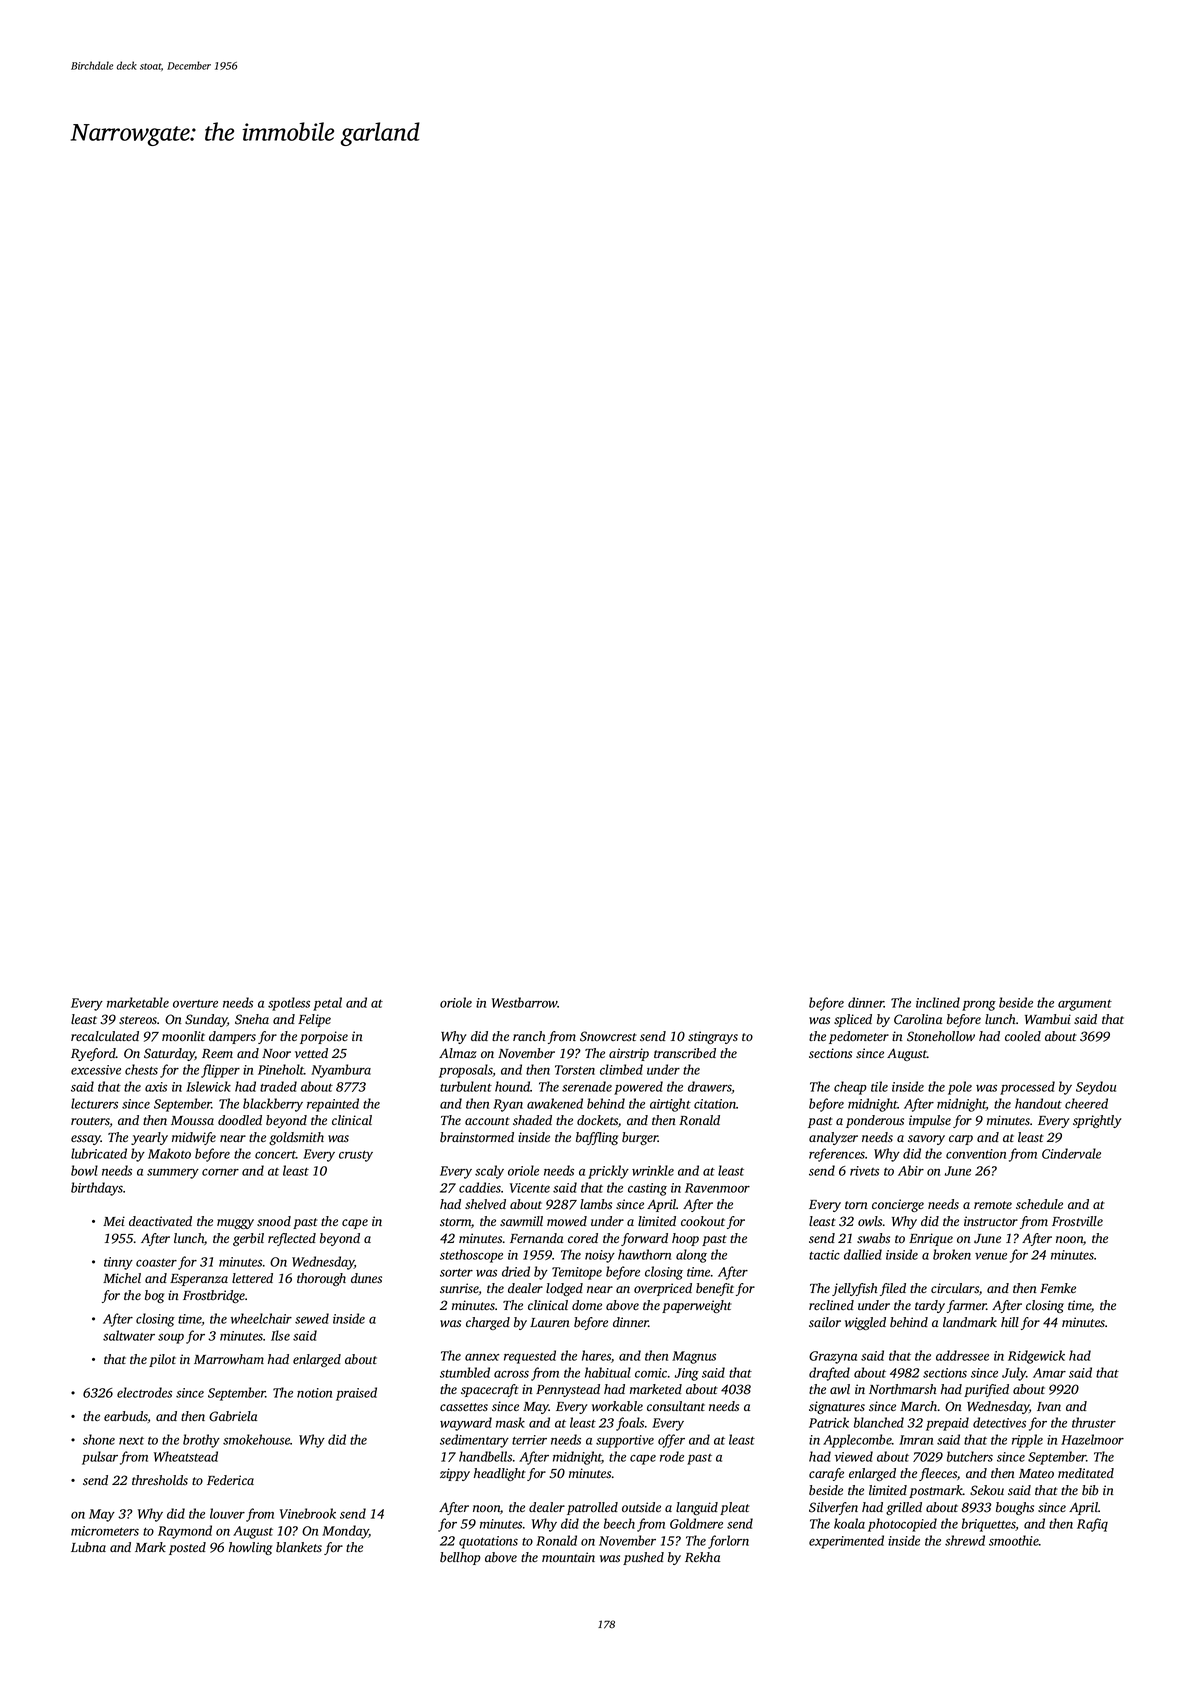  Describe the element at coordinates (671, 1441) in the screenshot. I see `offer` at that location.
